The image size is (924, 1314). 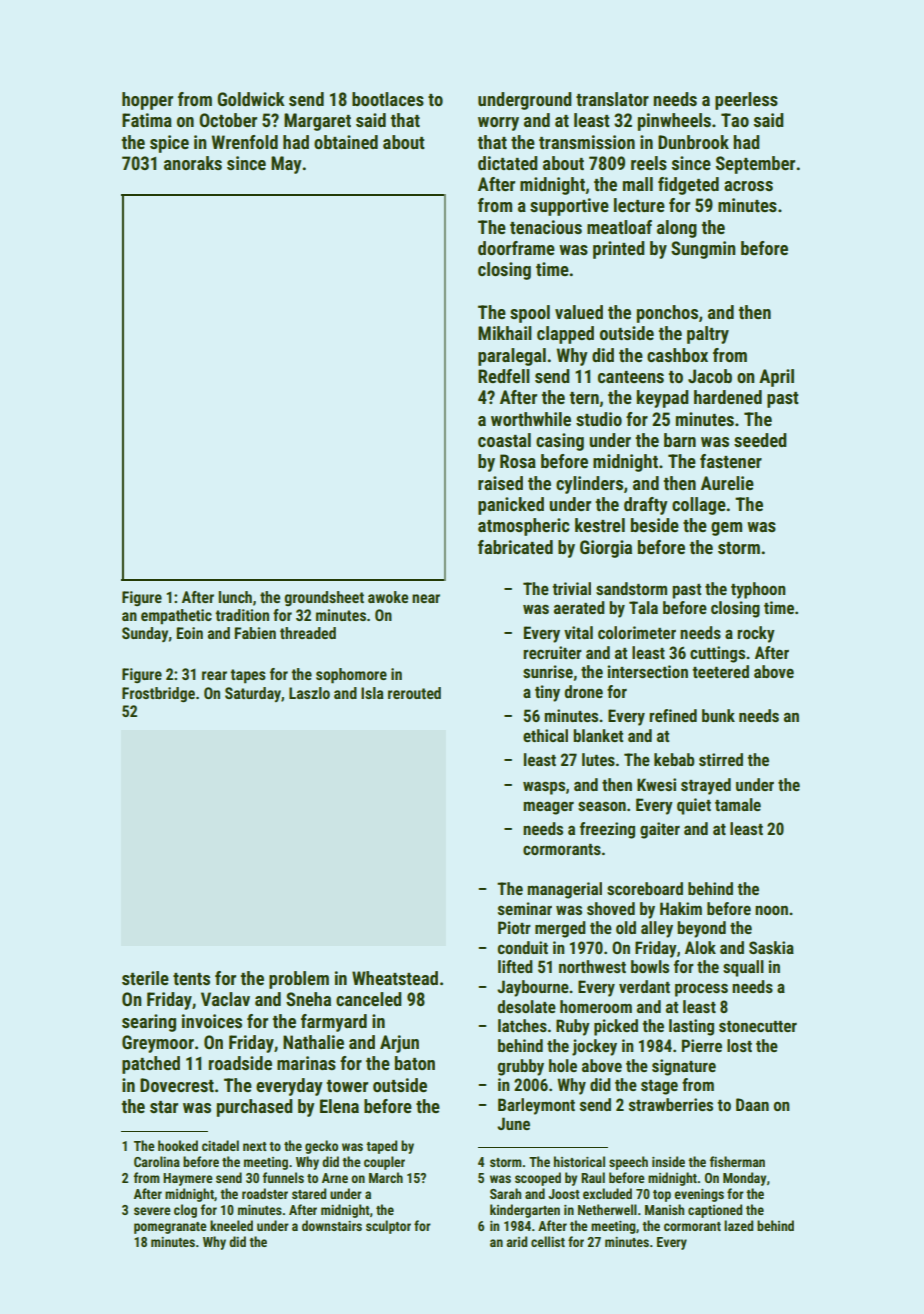 What do you see at coordinates (177, 1085) in the image?
I see `Dovecrest` at bounding box center [177, 1085].
